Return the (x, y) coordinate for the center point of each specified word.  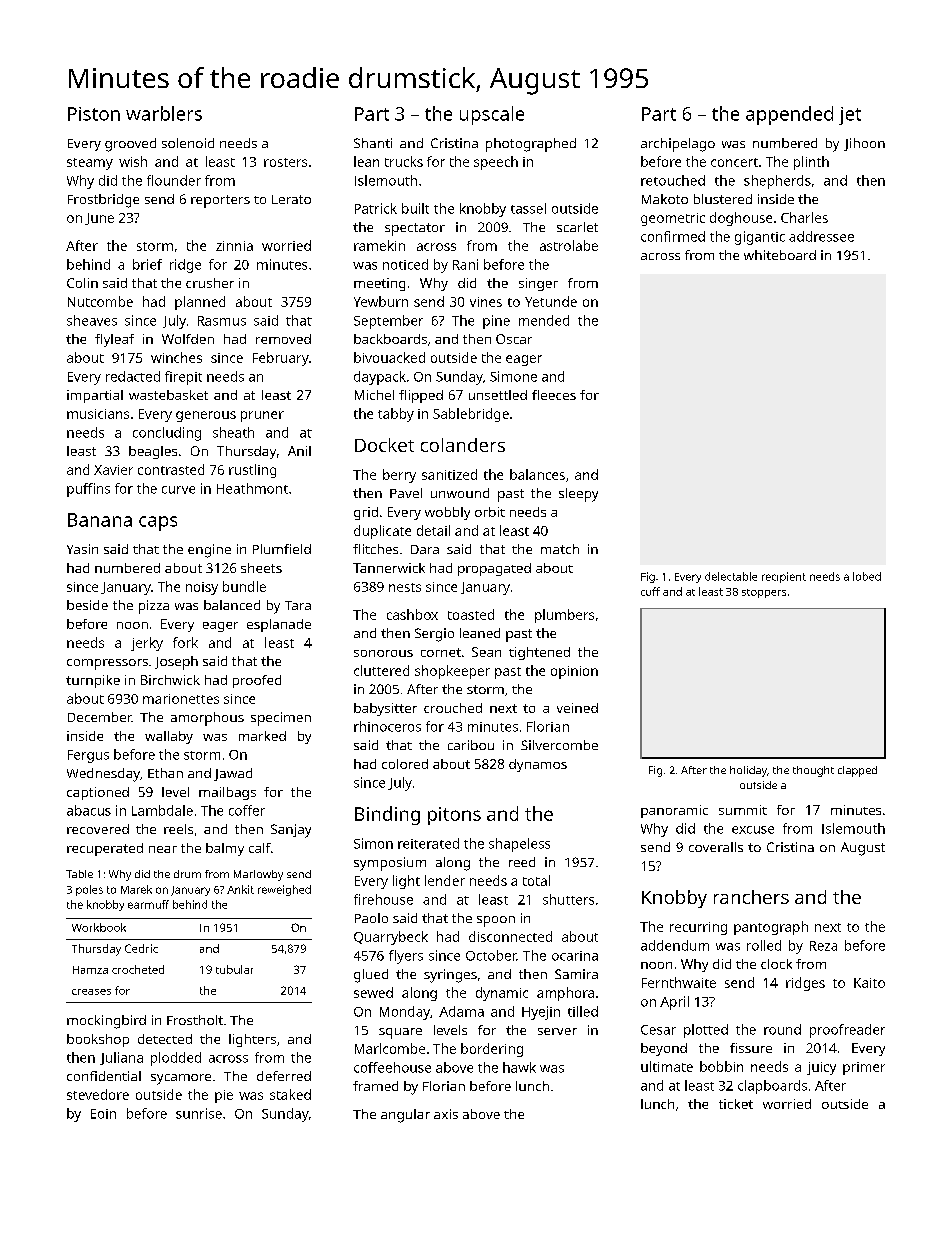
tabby (396, 415)
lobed (867, 576)
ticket (736, 1104)
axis (446, 1114)
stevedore (98, 1094)
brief (147, 264)
